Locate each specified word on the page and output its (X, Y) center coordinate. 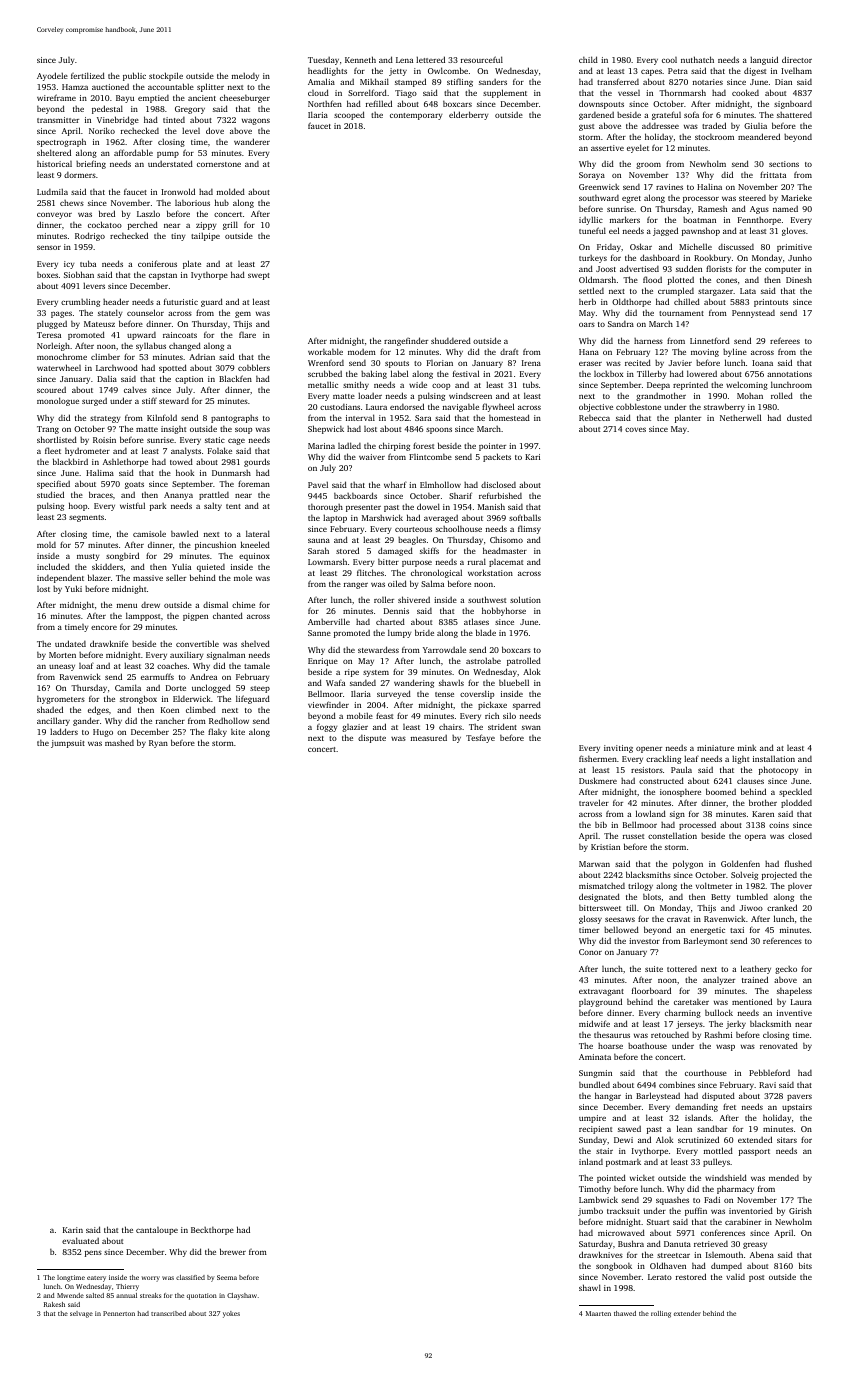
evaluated (80, 1240)
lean (684, 1128)
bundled (594, 1084)
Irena (531, 363)
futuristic (181, 301)
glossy (590, 919)
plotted (681, 280)
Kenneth (360, 59)
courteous (413, 529)
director (797, 59)
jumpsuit (68, 744)
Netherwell (740, 417)
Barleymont (705, 941)
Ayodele (52, 76)
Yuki (73, 588)
